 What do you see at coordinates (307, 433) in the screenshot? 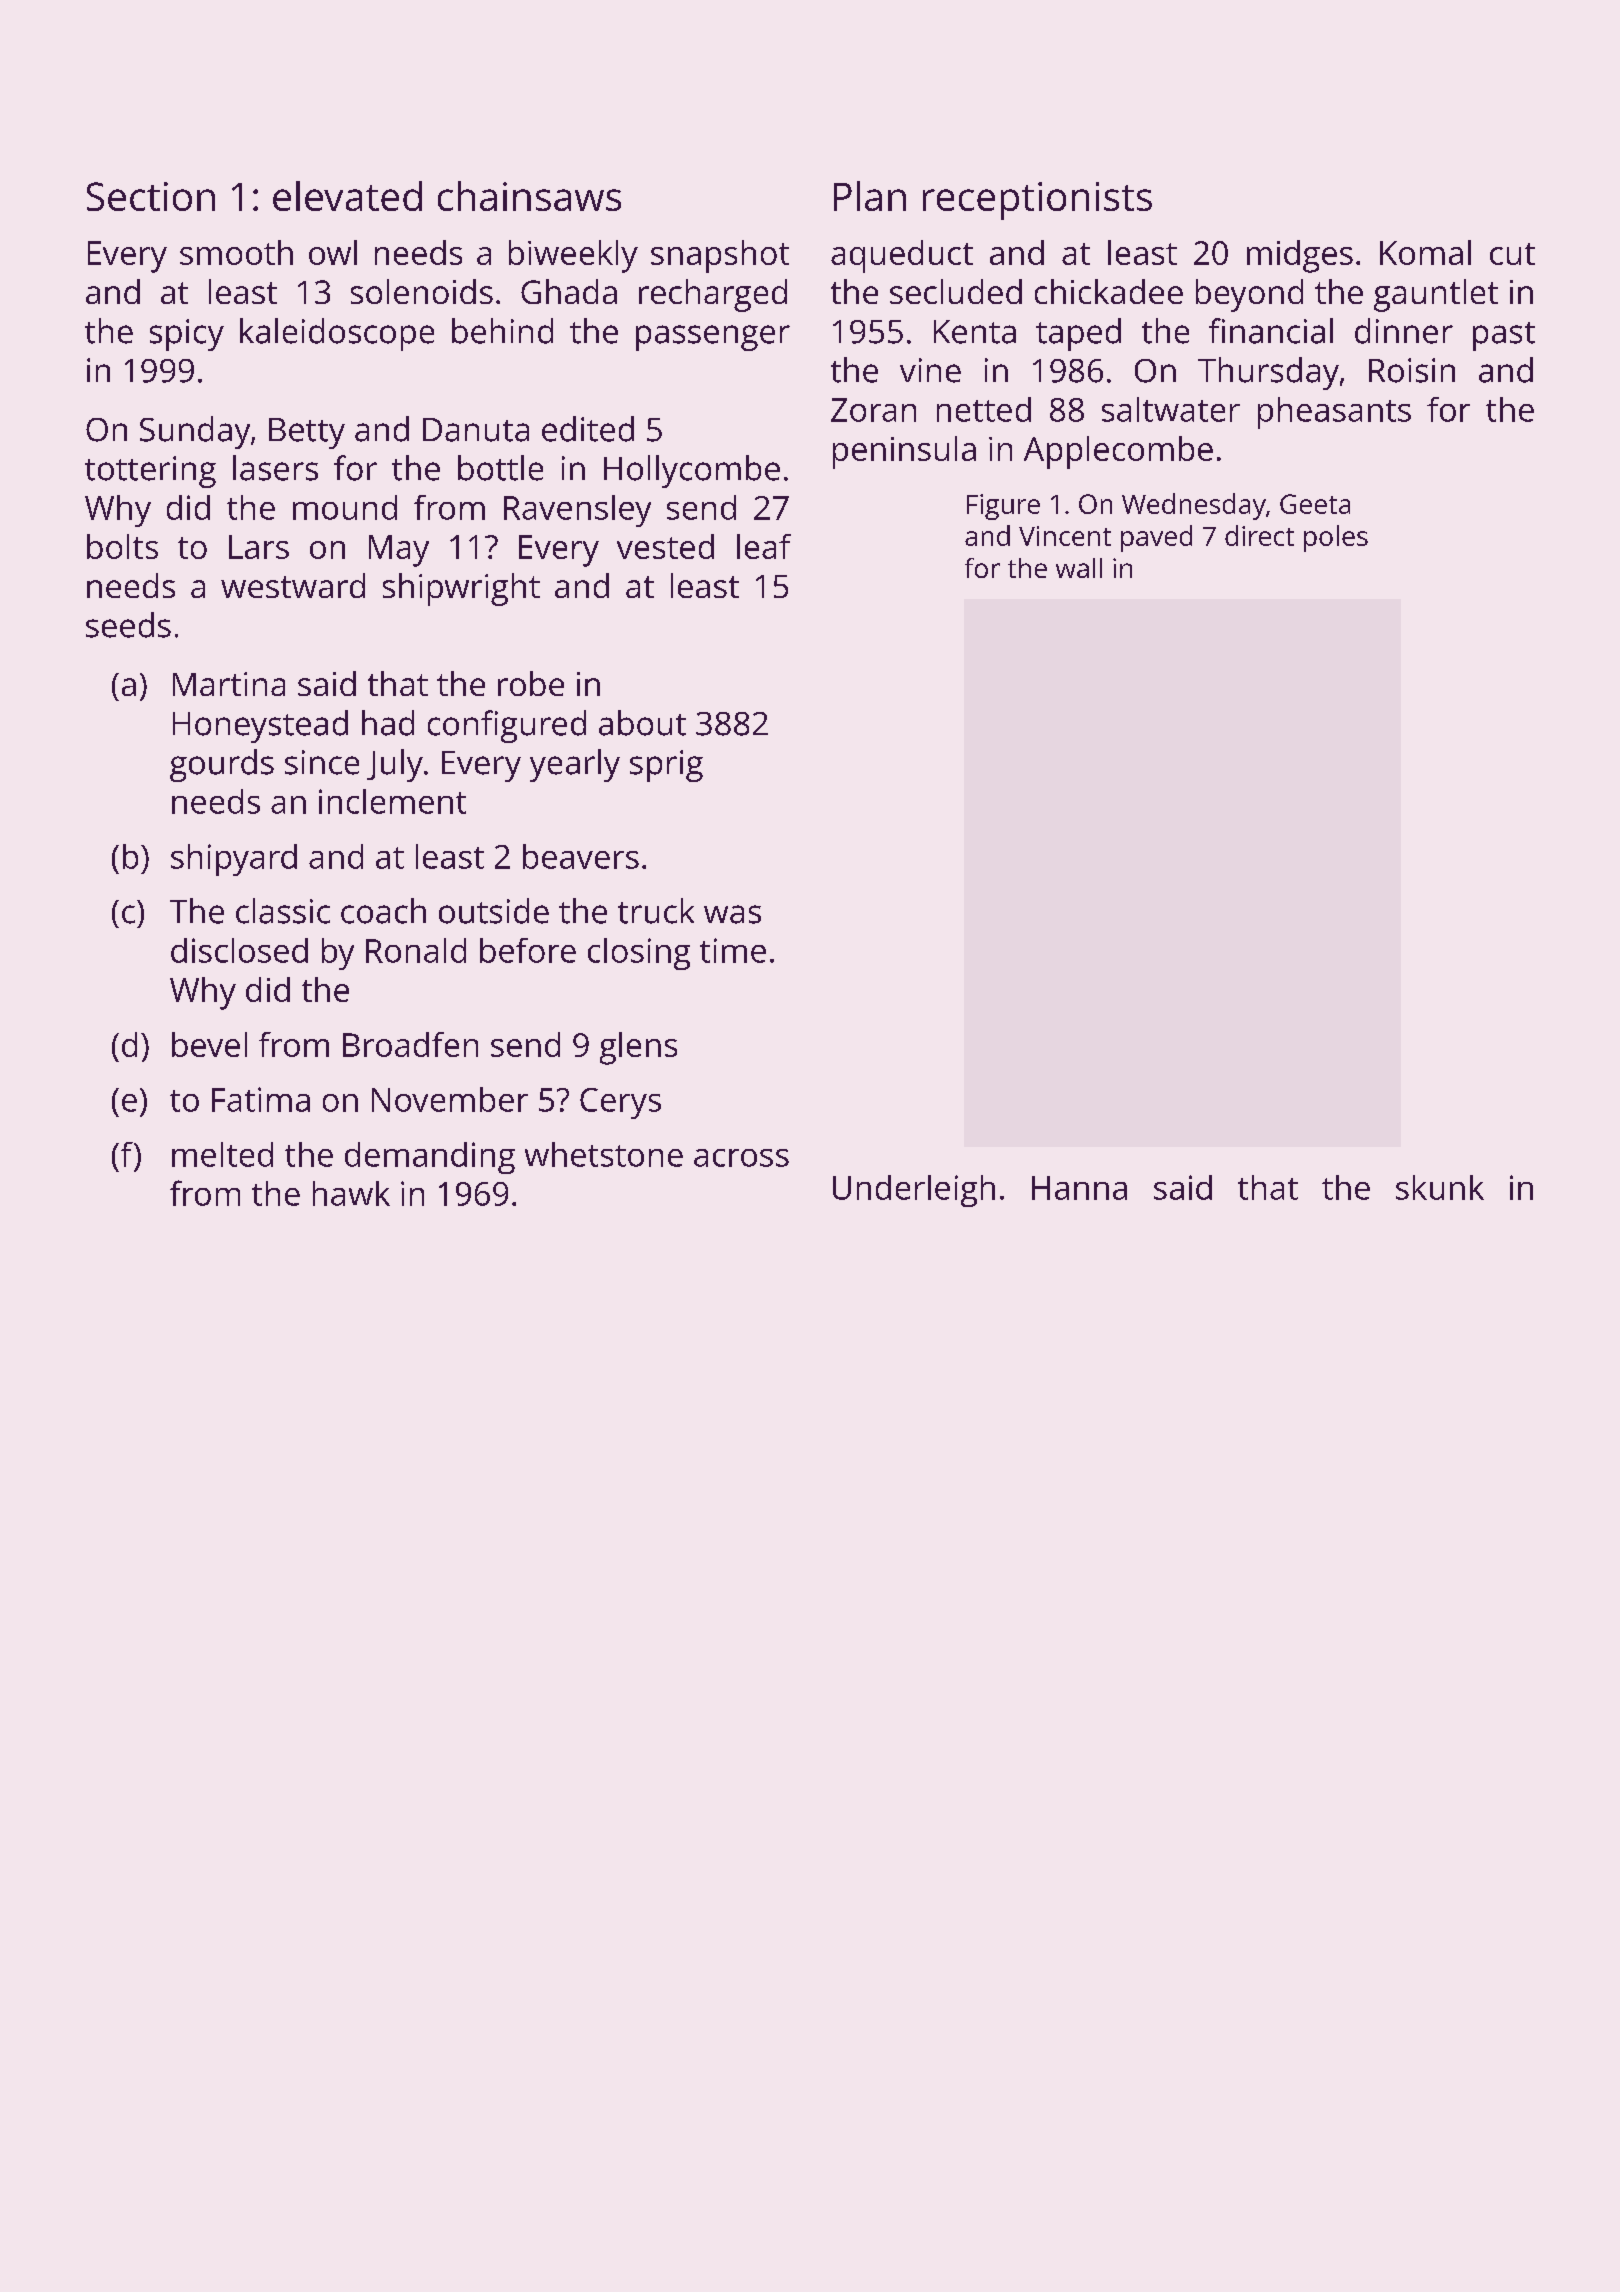
I see `Betty` at bounding box center [307, 433].
